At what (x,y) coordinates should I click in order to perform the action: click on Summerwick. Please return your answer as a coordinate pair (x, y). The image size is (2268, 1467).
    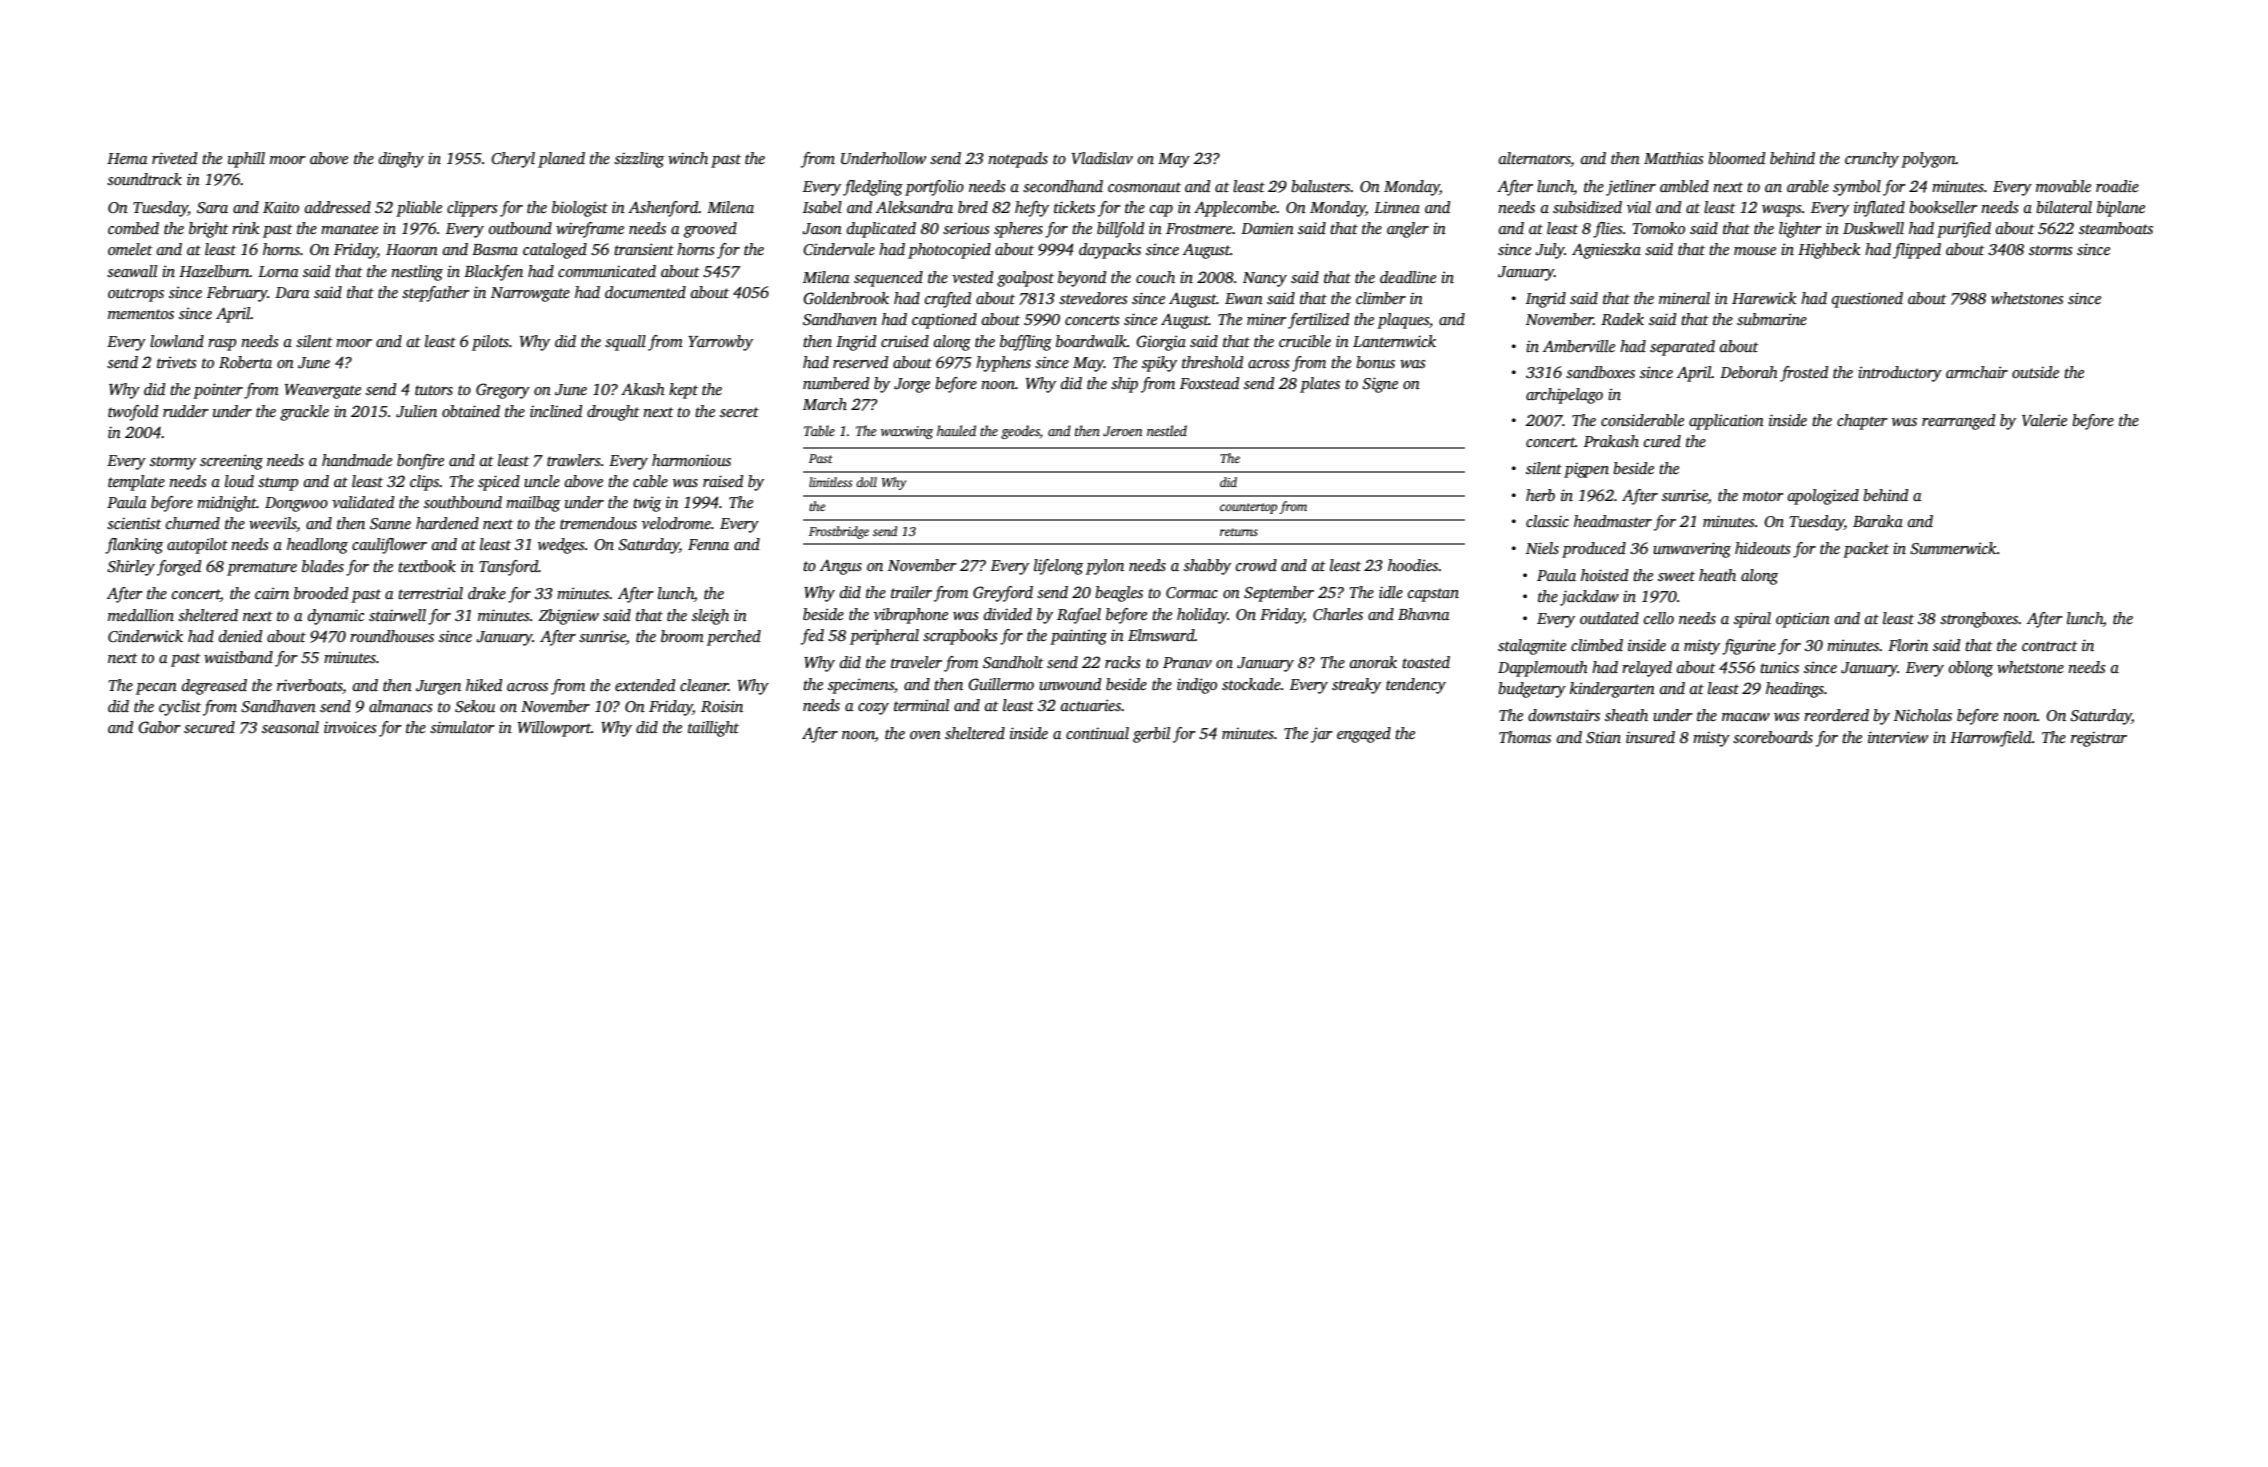
    Looking at the image, I should click on (1953, 548).
